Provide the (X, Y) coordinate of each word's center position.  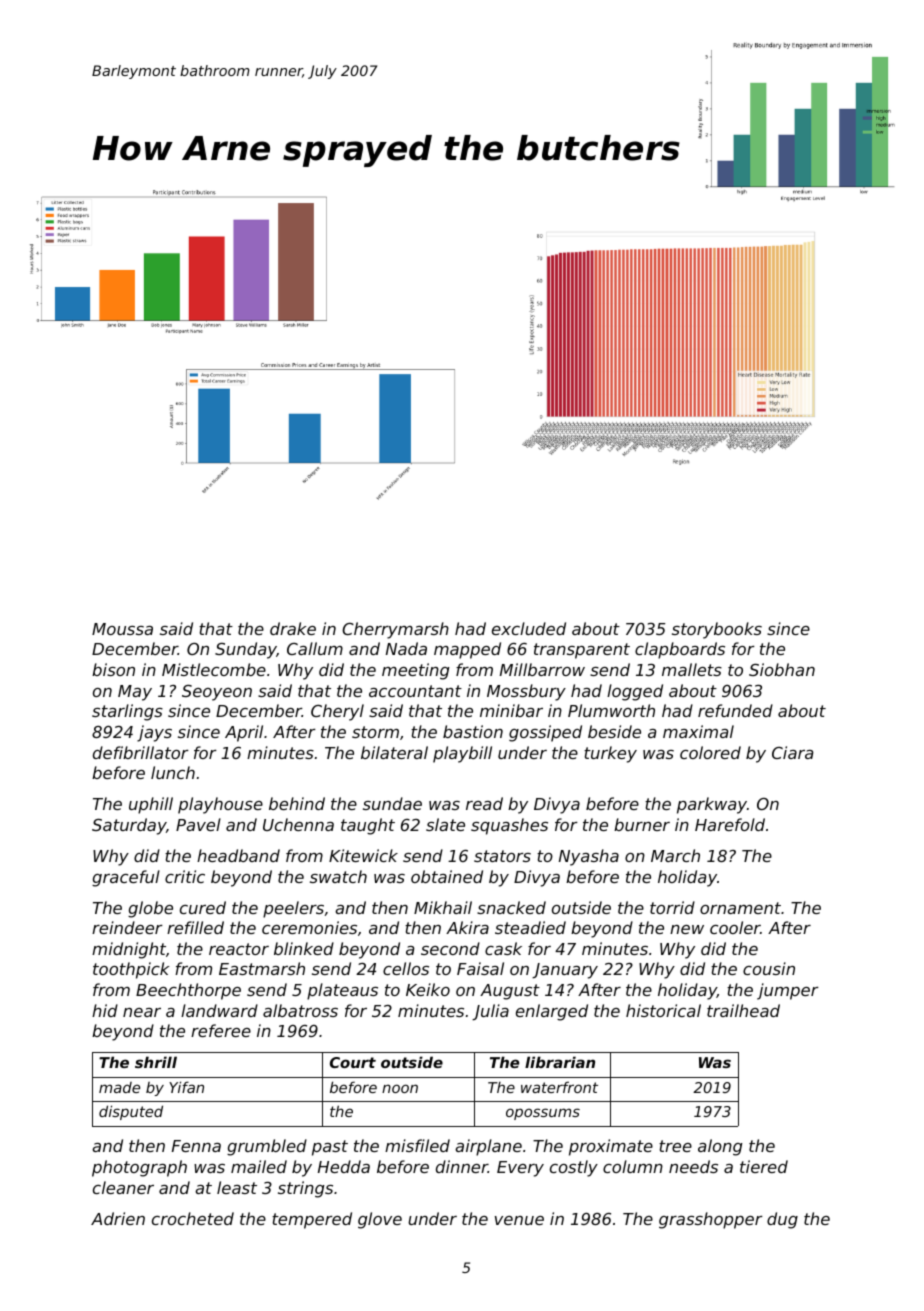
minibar (511, 710)
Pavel (198, 824)
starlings (127, 712)
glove (380, 1220)
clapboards (680, 650)
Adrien (118, 1218)
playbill (462, 754)
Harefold (730, 824)
